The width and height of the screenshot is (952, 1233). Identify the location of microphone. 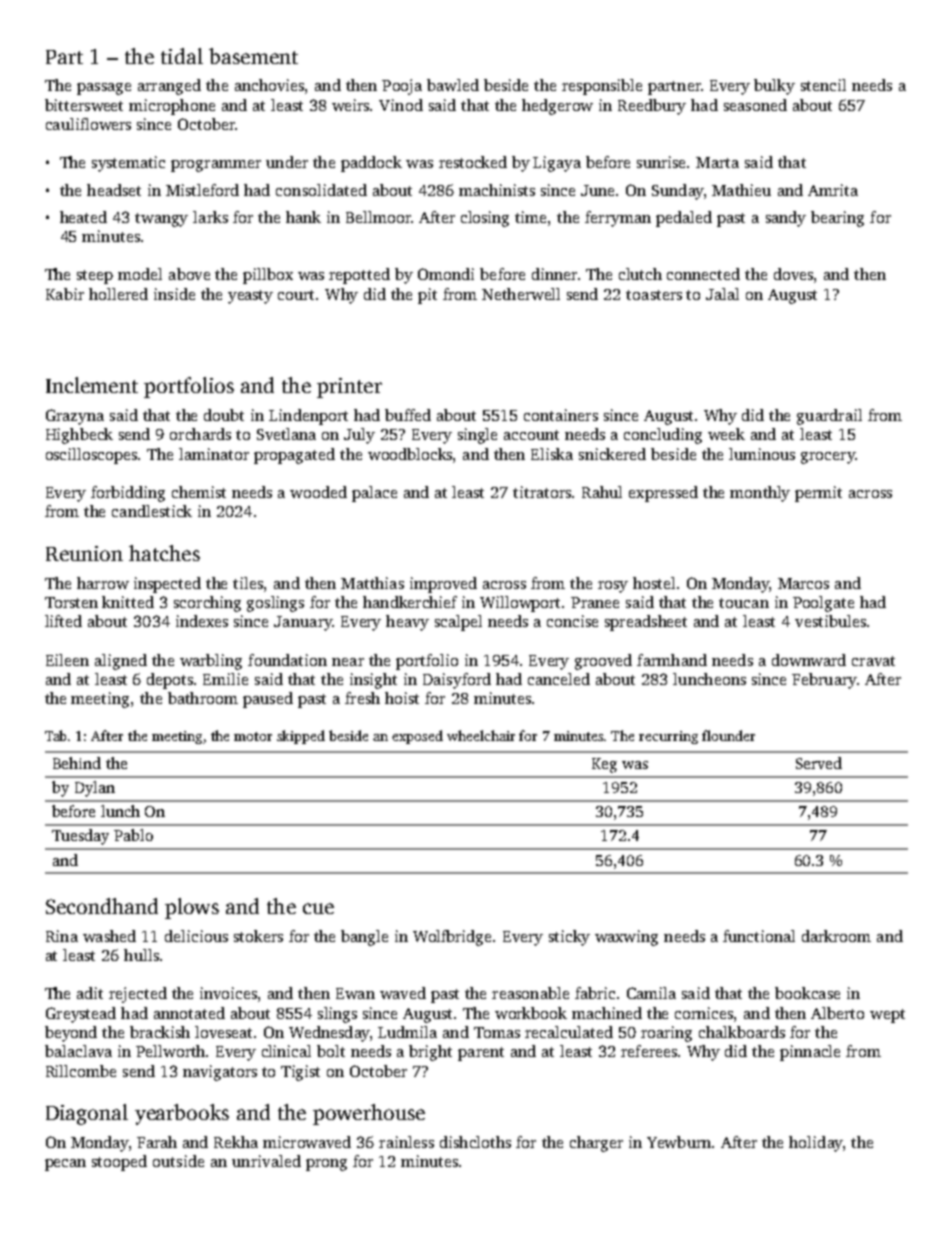
(172, 107).
